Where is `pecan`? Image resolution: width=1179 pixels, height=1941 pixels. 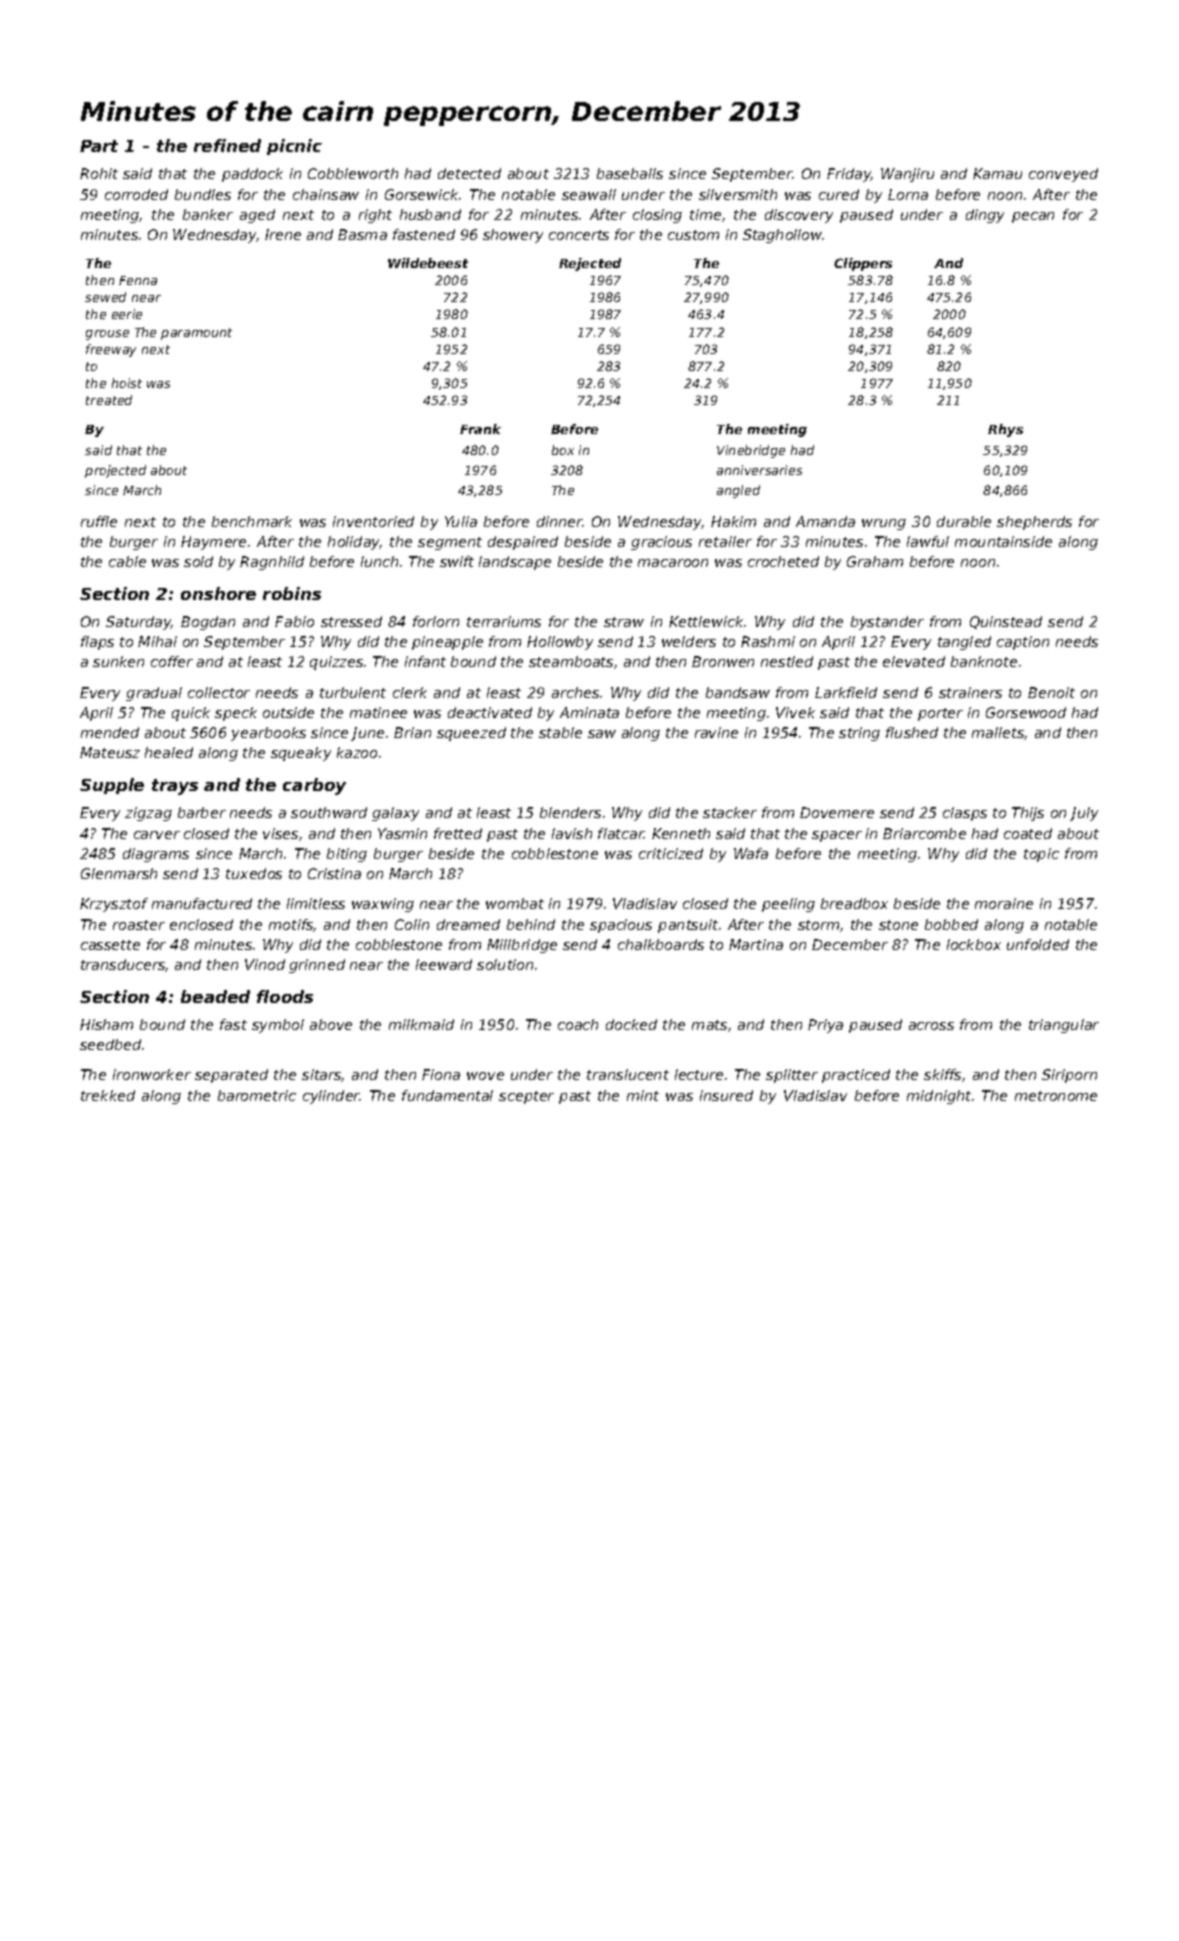
pecan is located at coordinates (1033, 217).
